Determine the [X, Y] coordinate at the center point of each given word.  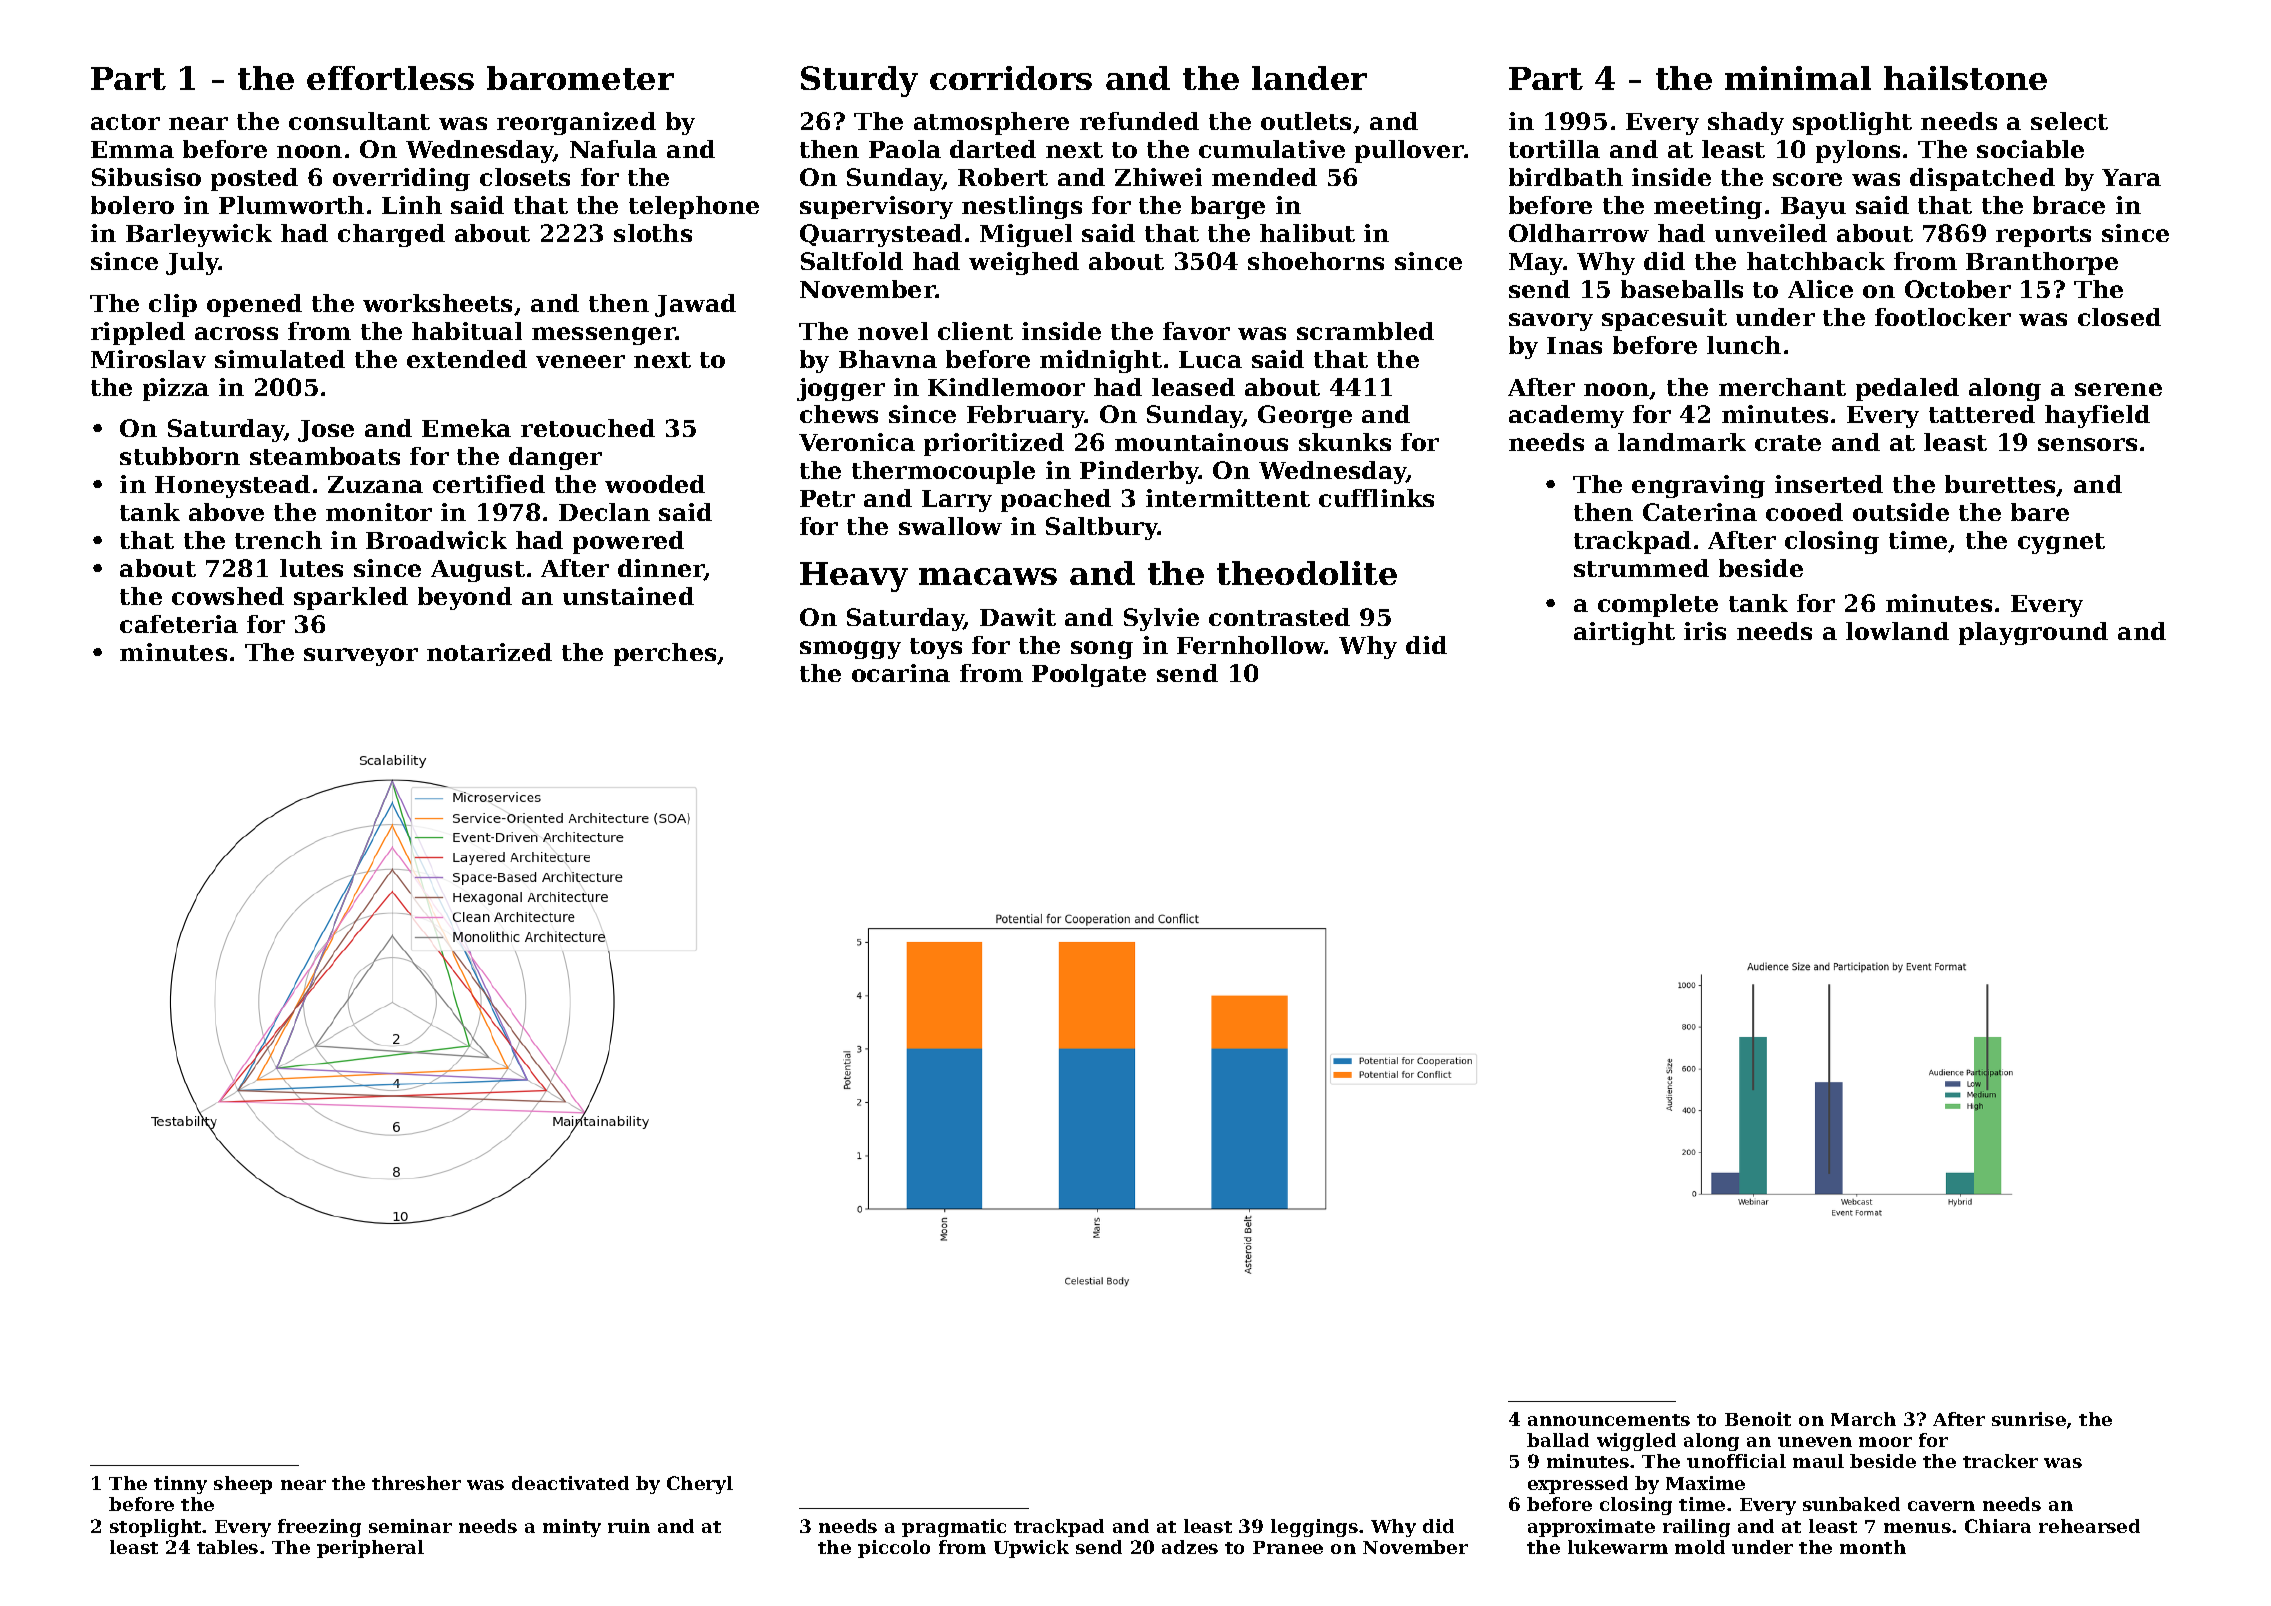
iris [1705, 631]
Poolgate [1089, 675]
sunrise [2029, 1419]
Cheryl [700, 1485]
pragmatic [954, 1528]
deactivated [570, 1483]
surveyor [361, 657]
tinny [180, 1485]
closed [2119, 317]
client [975, 331]
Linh [412, 205]
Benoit [1758, 1419]
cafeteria [179, 624]
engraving [1698, 486]
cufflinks [1376, 498]
